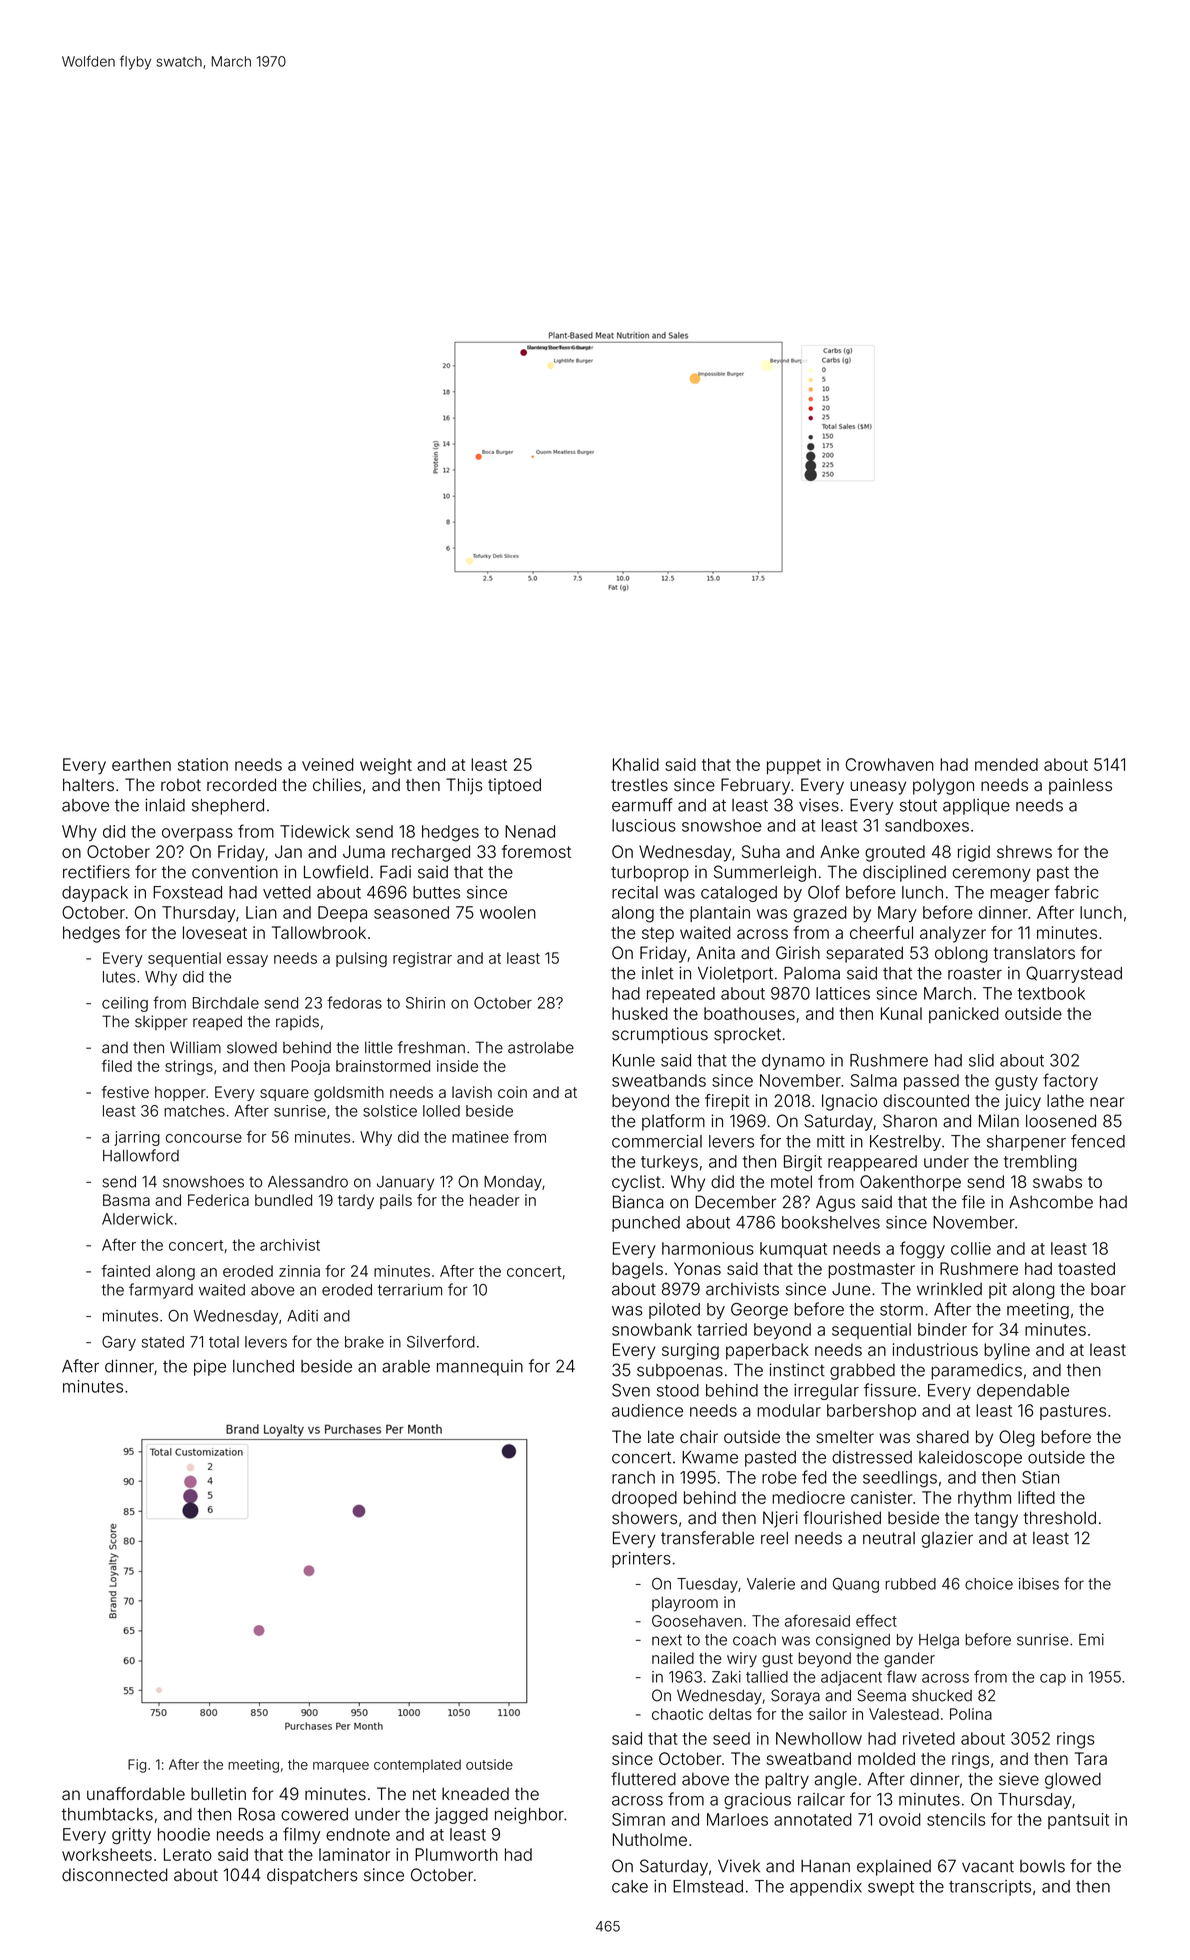  Describe the element at coordinates (508, 912) in the screenshot. I see `woolen` at that location.
